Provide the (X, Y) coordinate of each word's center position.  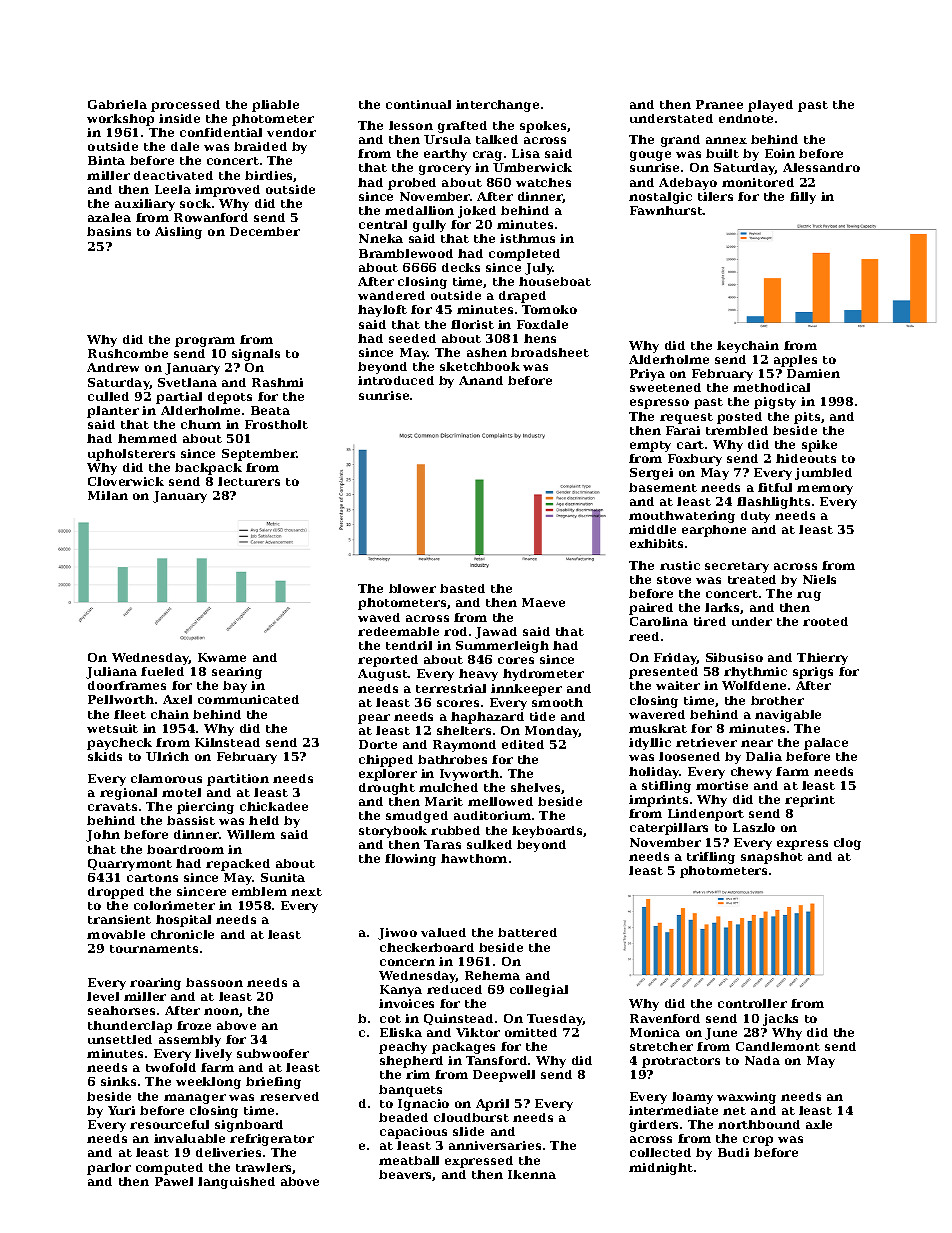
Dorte (378, 744)
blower (412, 588)
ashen (487, 352)
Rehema (492, 975)
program (205, 342)
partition (238, 780)
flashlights (773, 503)
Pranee (719, 104)
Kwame (222, 657)
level (103, 996)
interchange (497, 106)
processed (185, 106)
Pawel (174, 1181)
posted (739, 418)
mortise (722, 785)
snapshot (772, 858)
